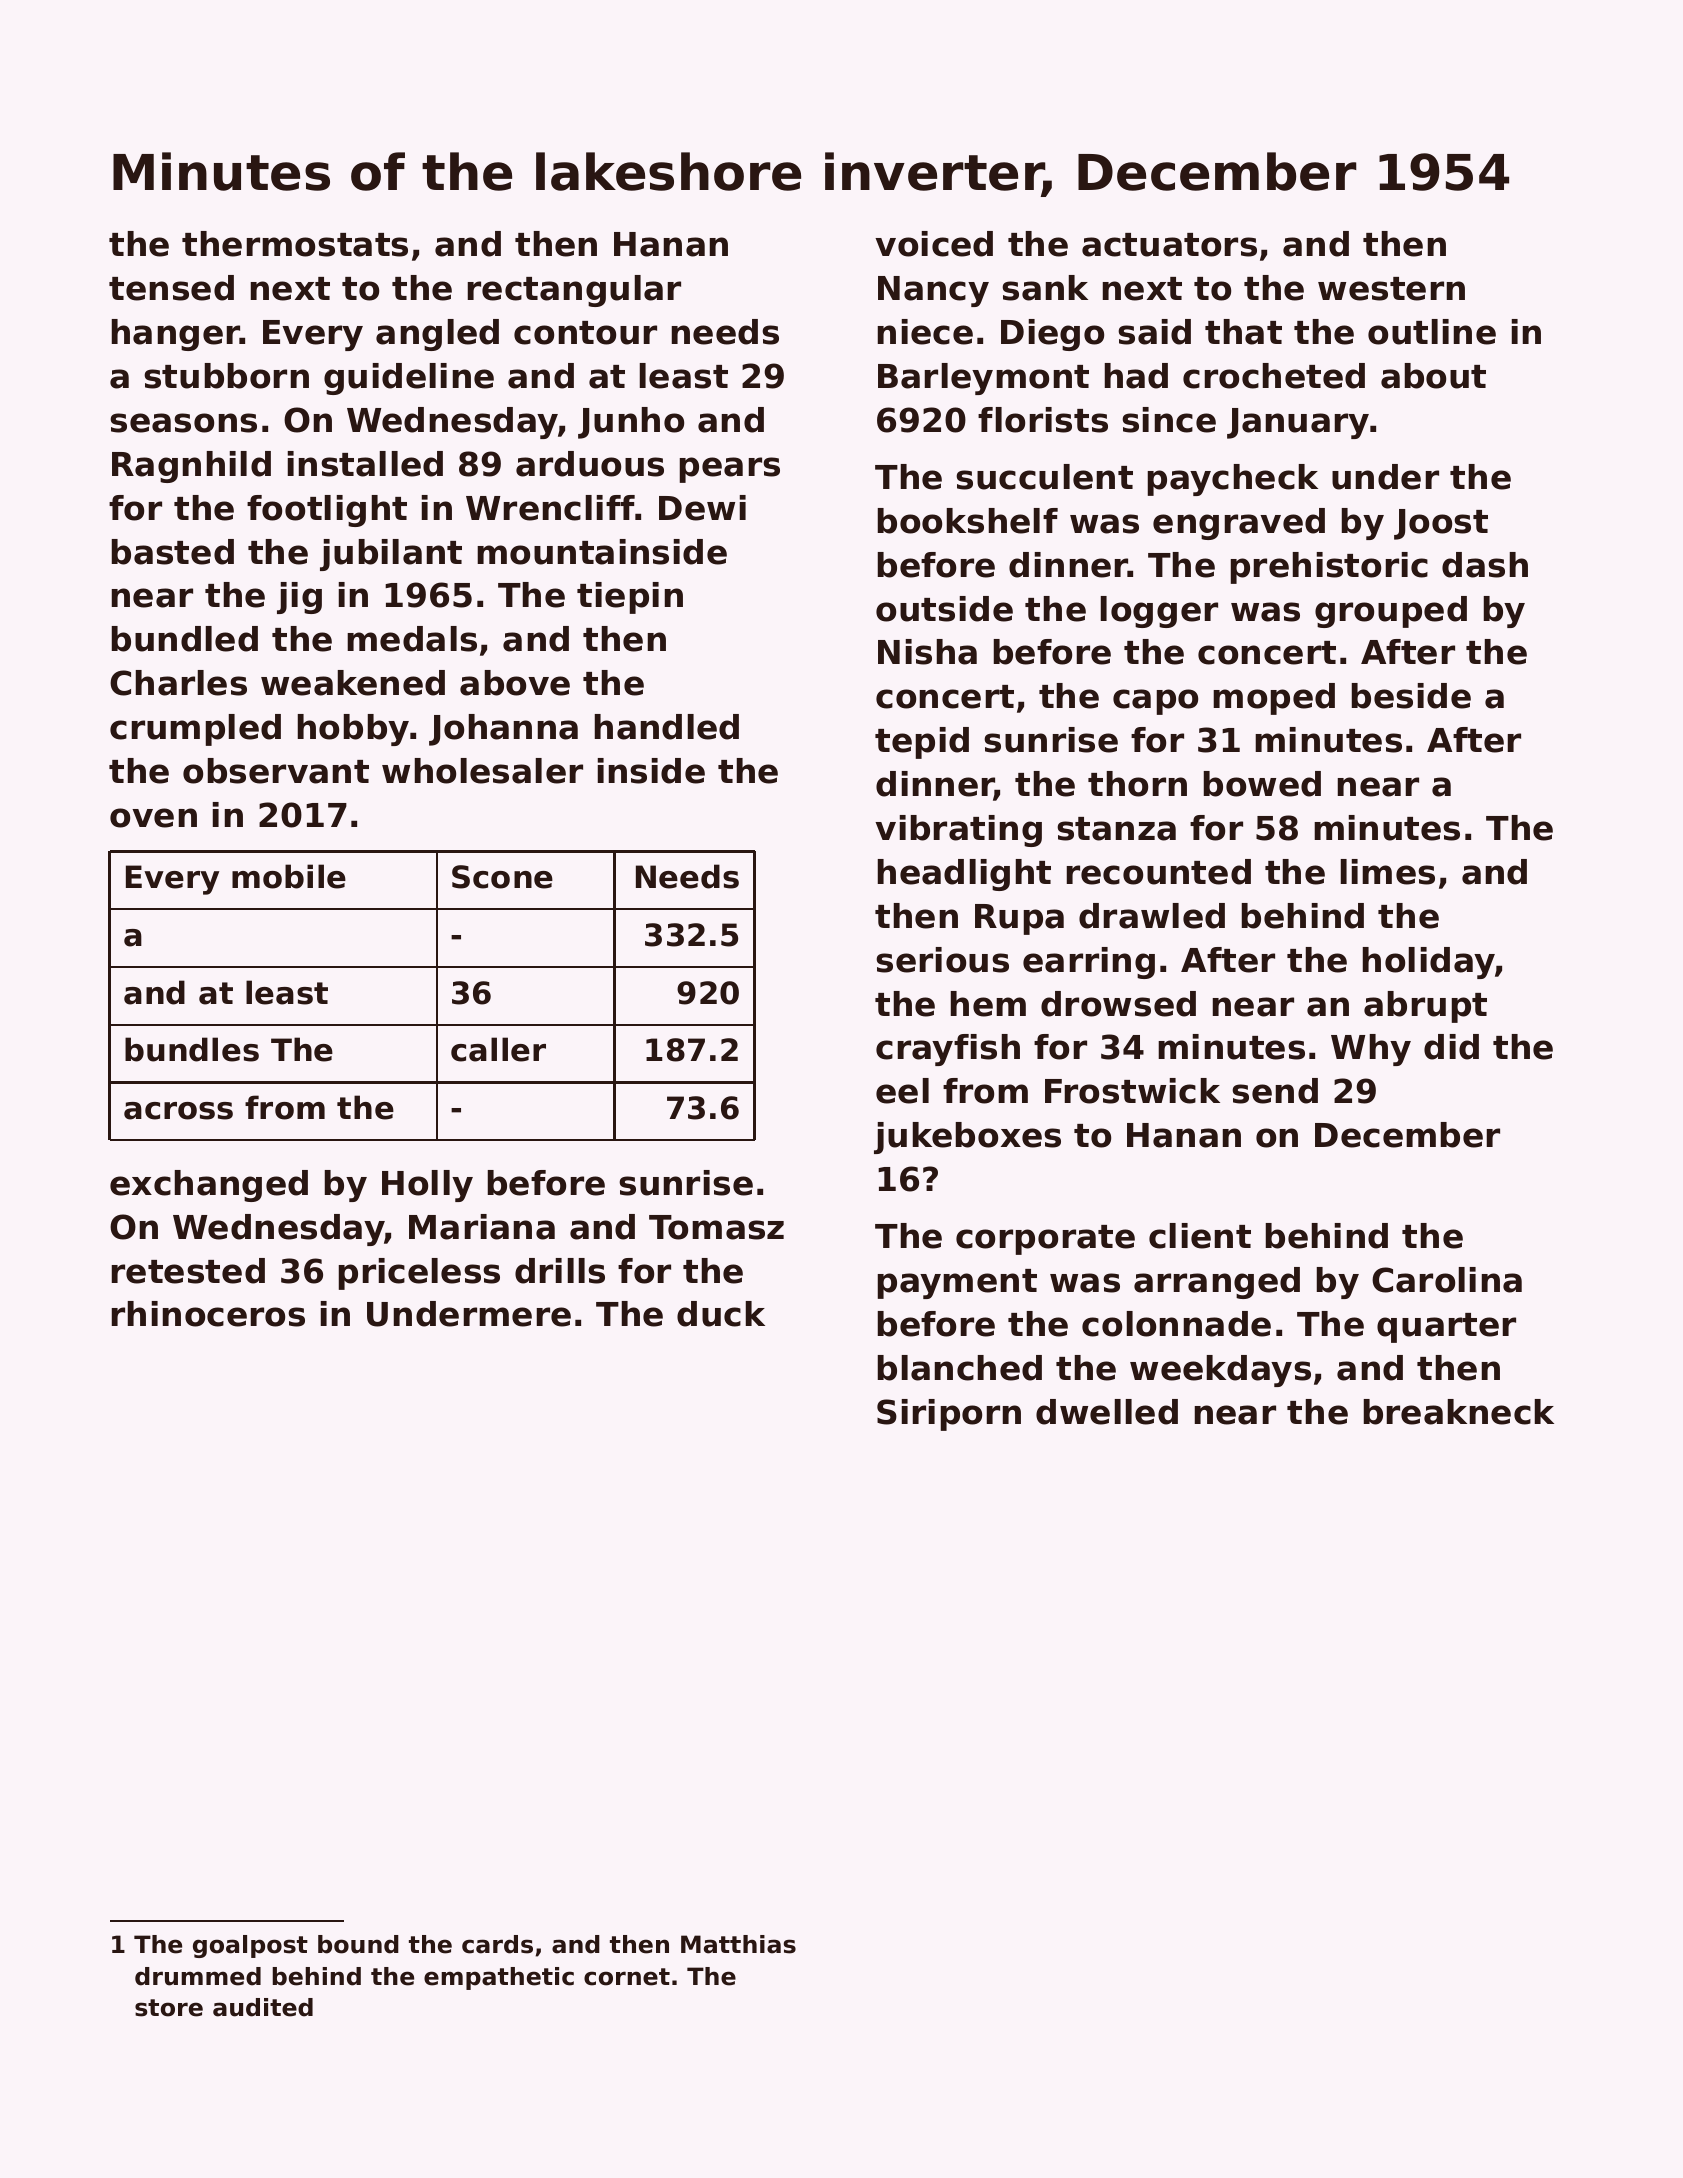 The height and width of the screenshot is (2178, 1683). Describe the element at coordinates (1441, 524) in the screenshot. I see `Joost` at that location.
